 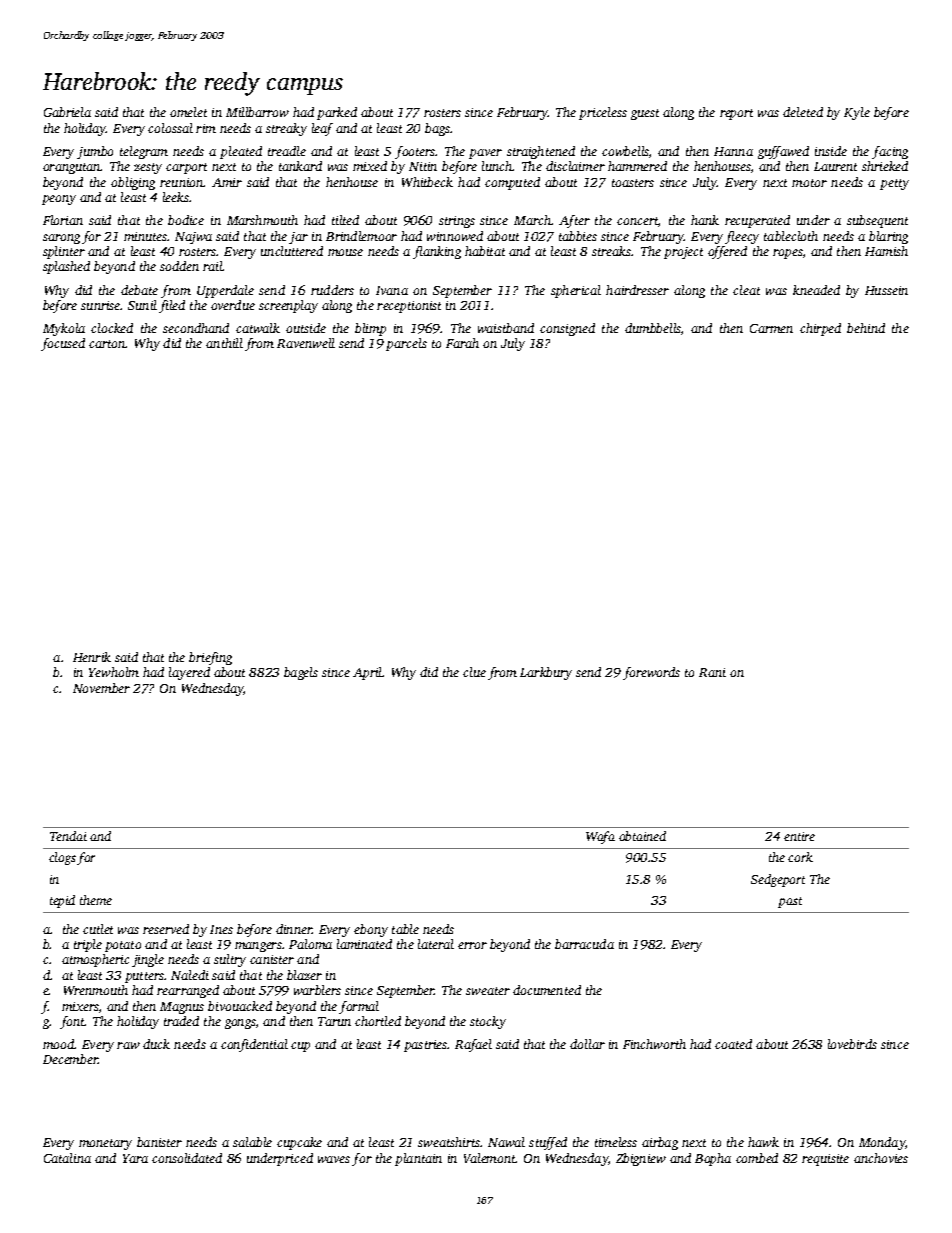 What do you see at coordinates (474, 672) in the screenshot?
I see `clue` at bounding box center [474, 672].
